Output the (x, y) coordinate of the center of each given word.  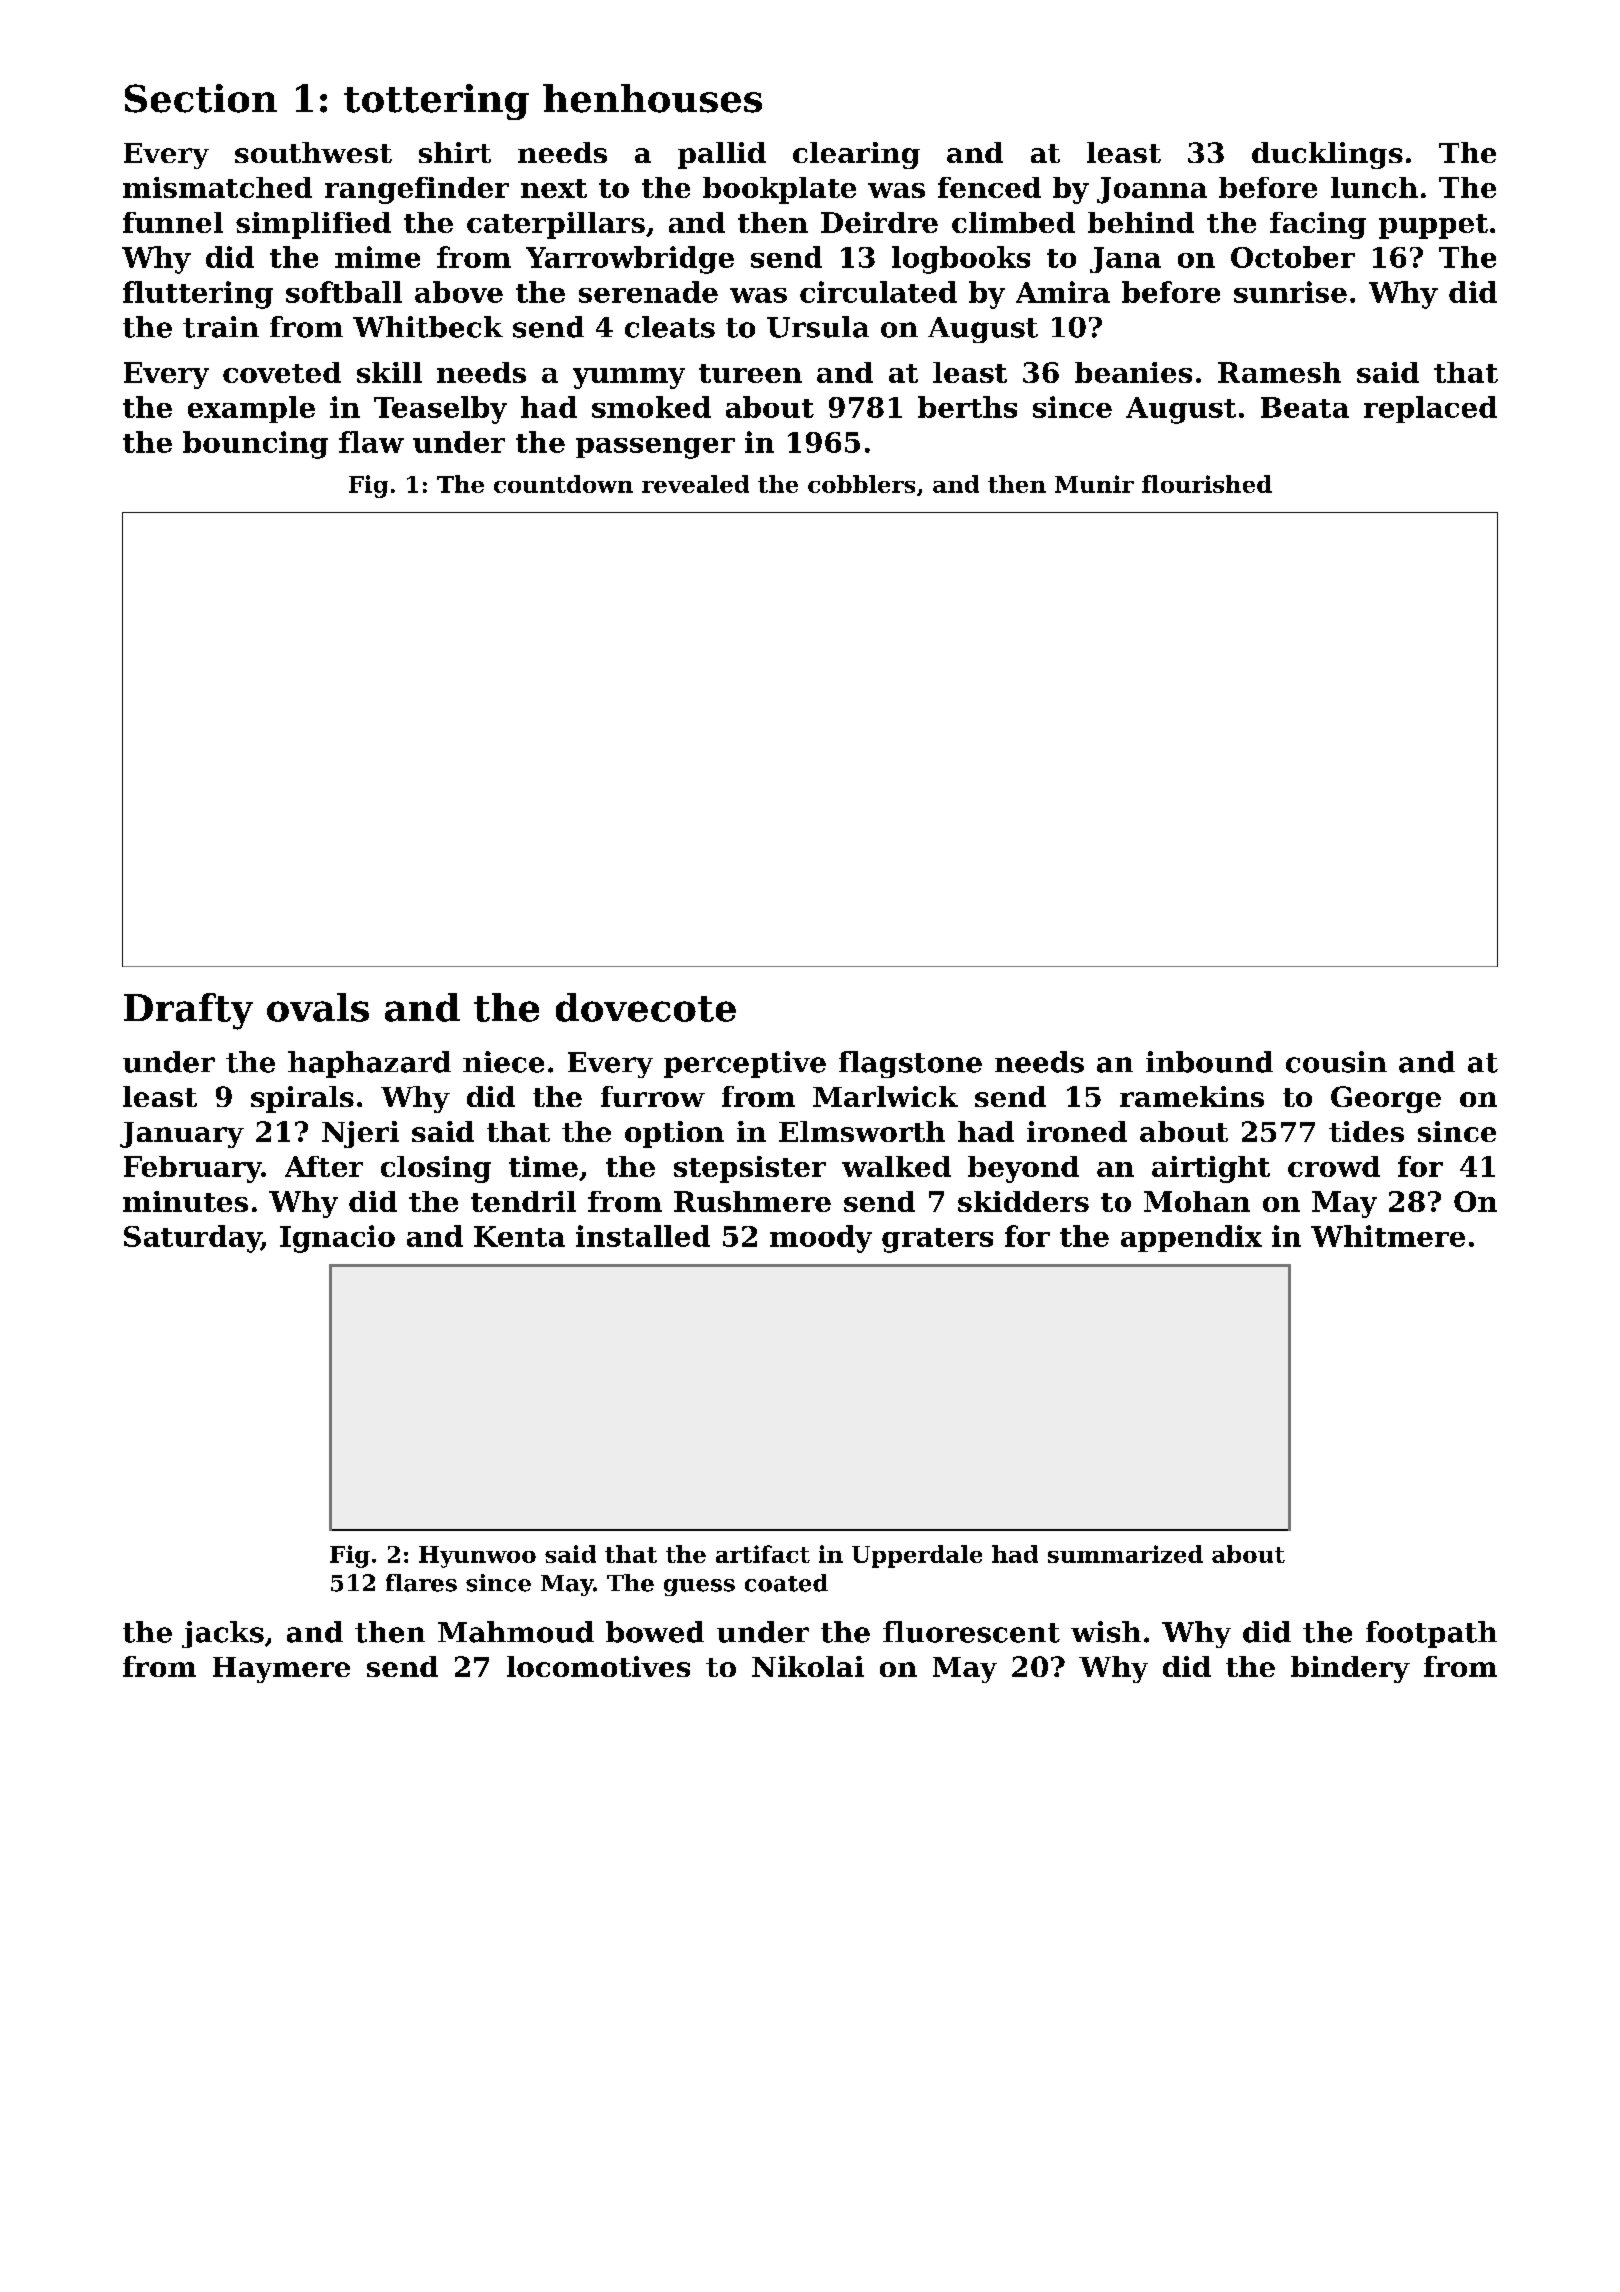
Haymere (281, 1670)
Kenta (519, 1236)
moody (821, 1239)
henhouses (652, 98)
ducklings (1327, 155)
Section (201, 98)
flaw (371, 442)
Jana (1125, 260)
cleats (670, 327)
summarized (1125, 1554)
